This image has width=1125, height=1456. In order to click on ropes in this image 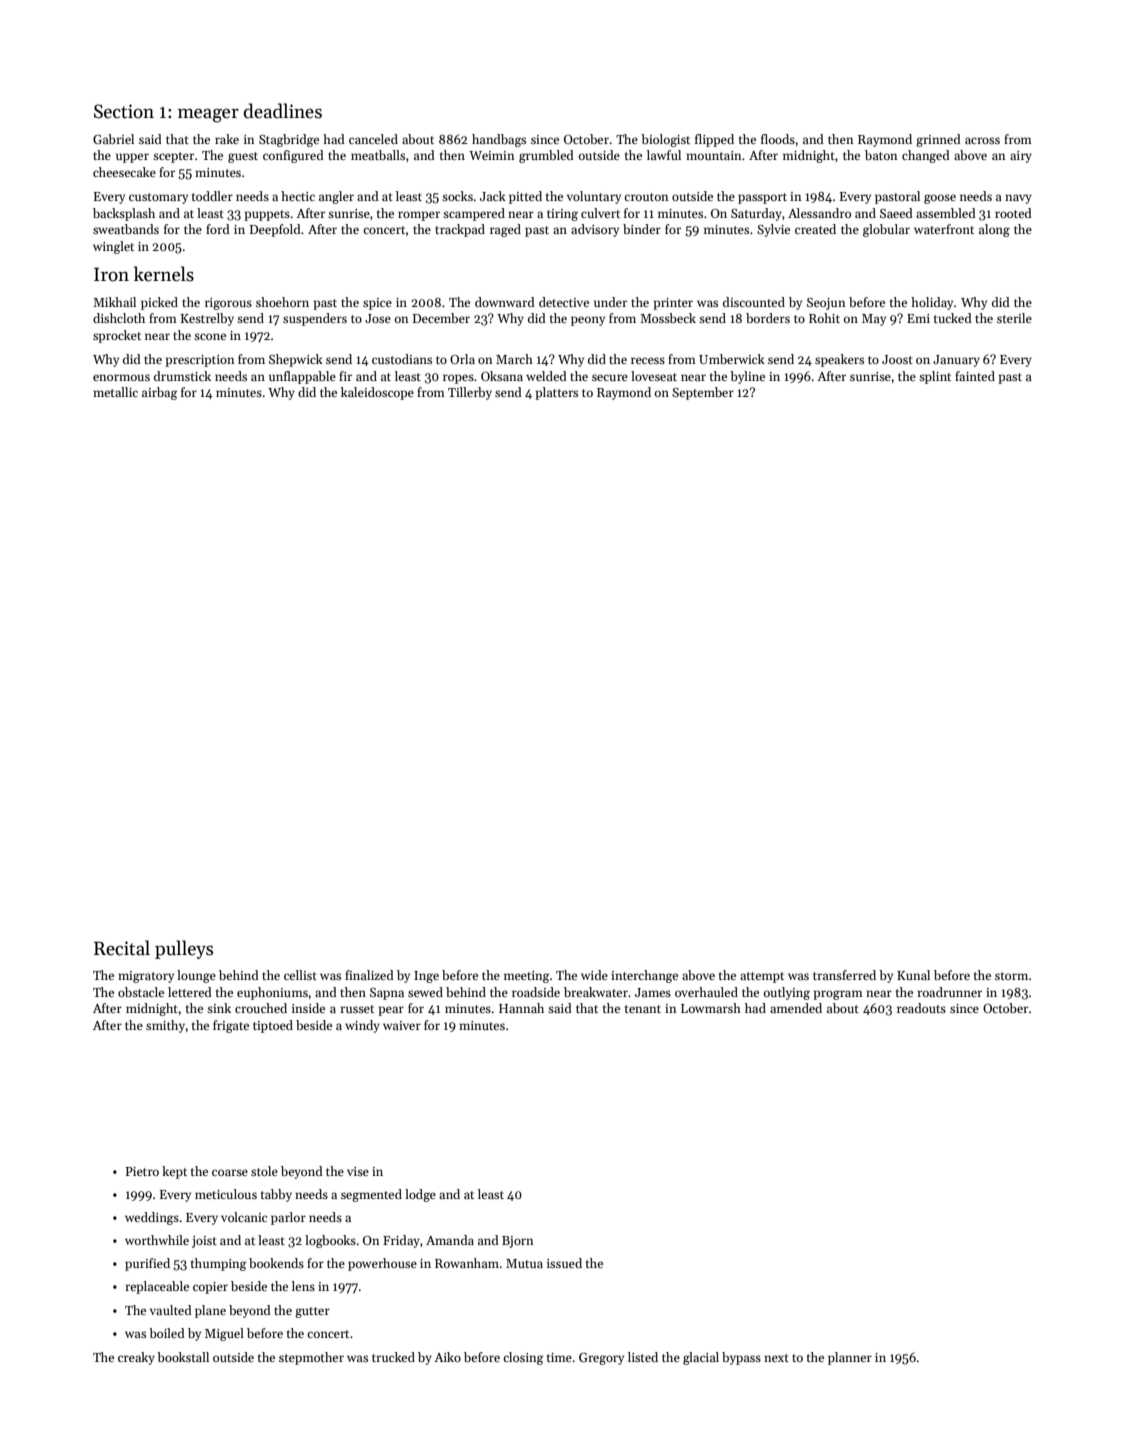, I will do `click(458, 379)`.
